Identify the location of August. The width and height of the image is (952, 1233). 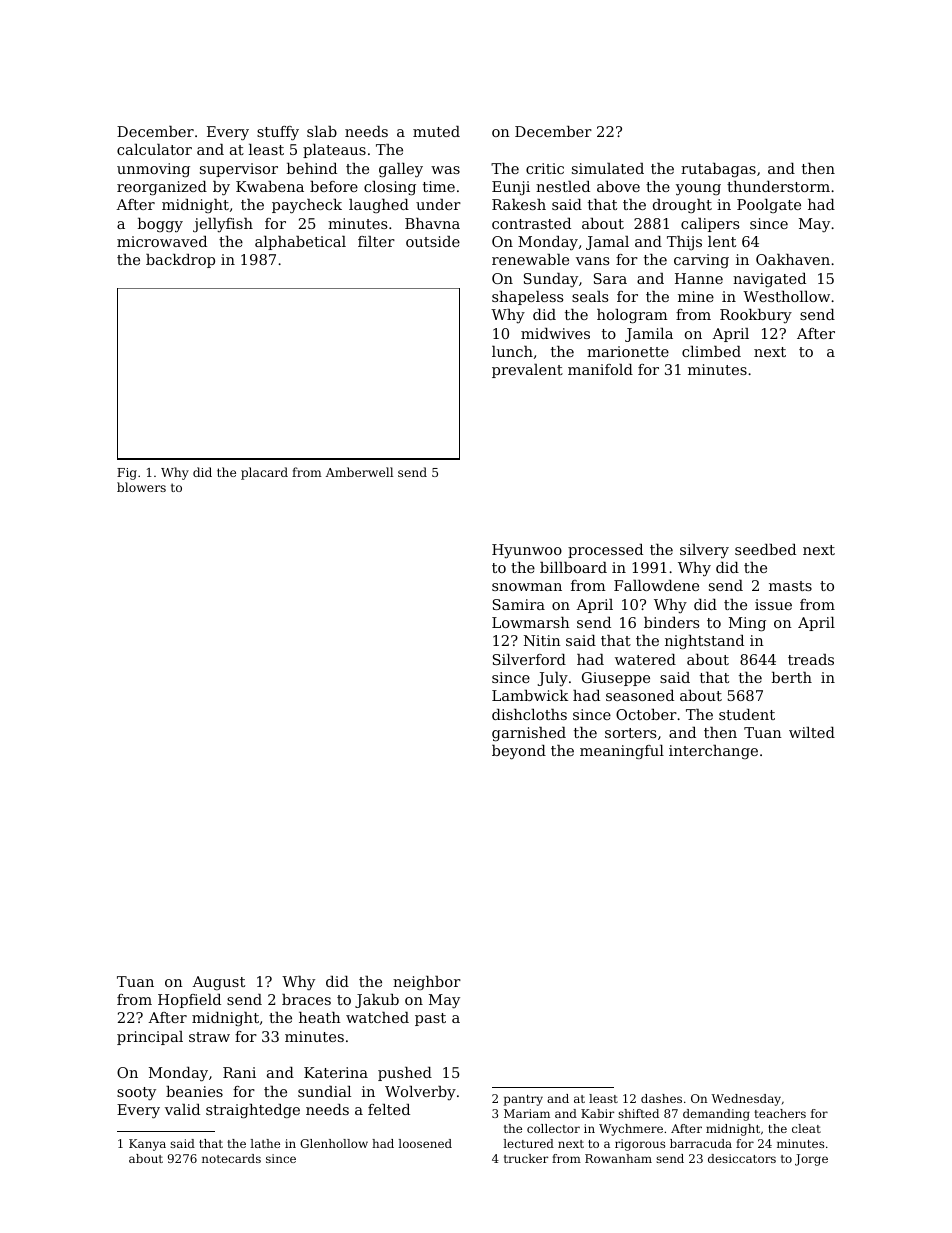
(218, 983).
